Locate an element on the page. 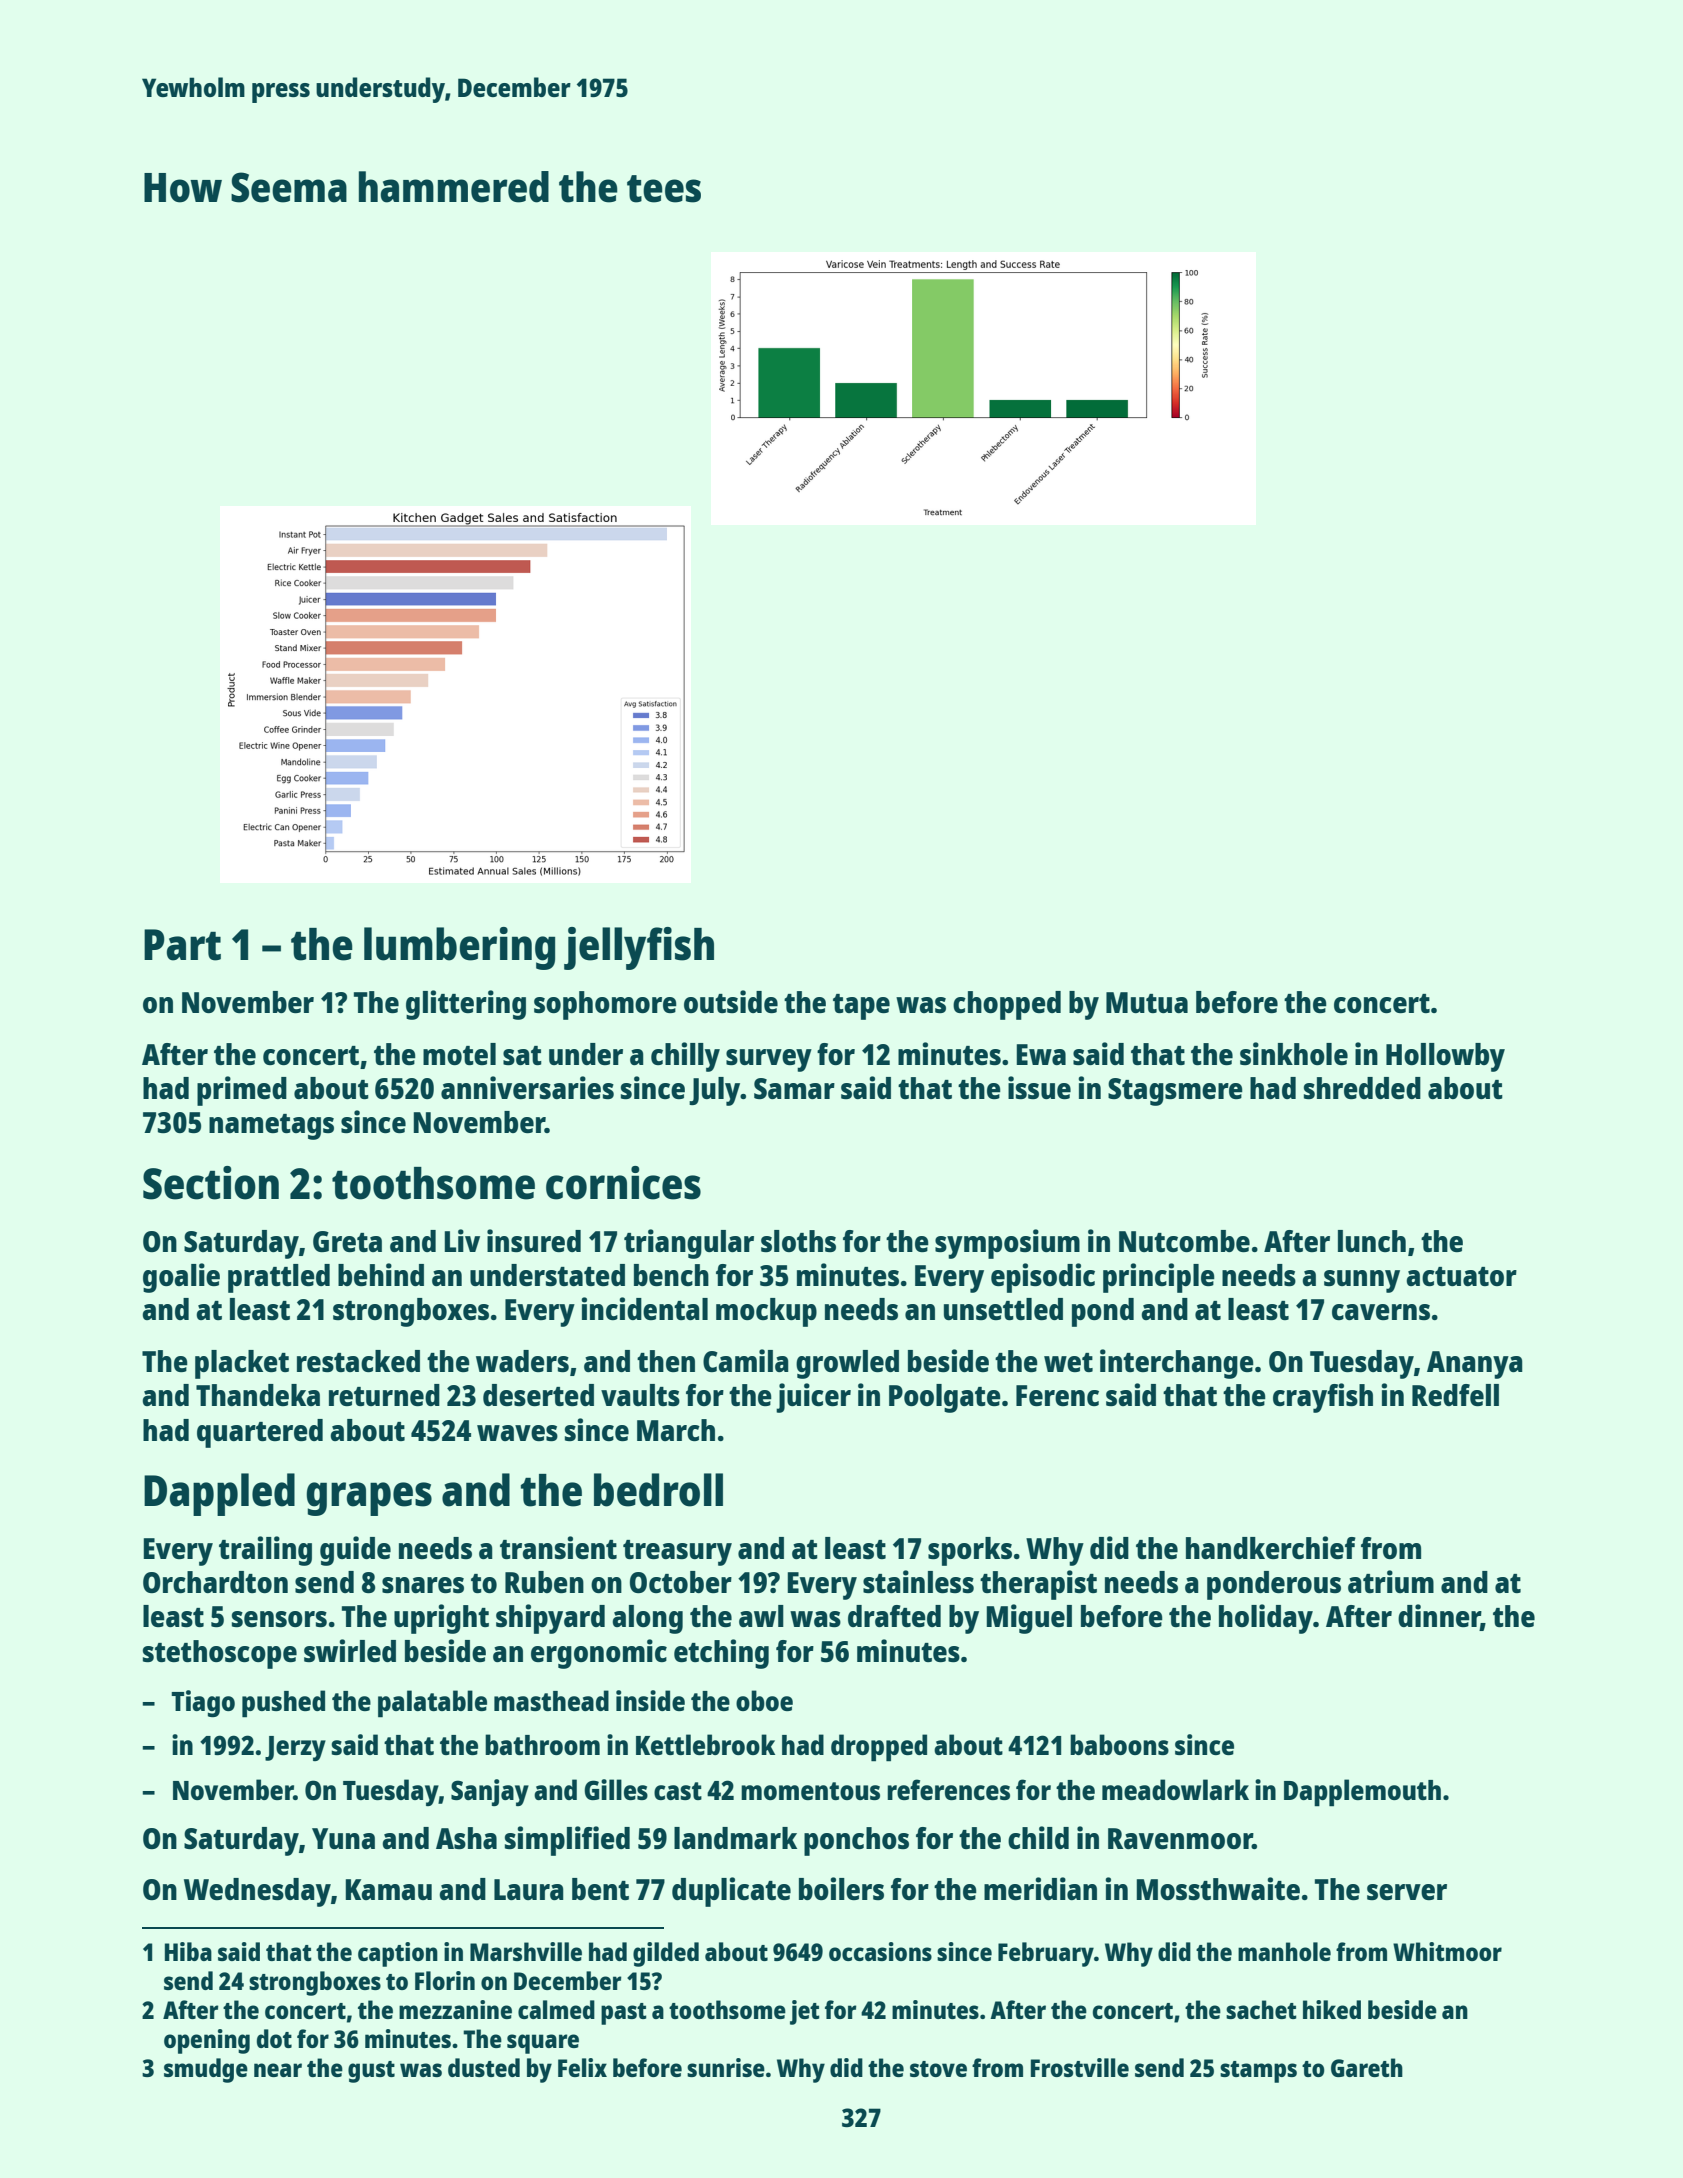 The height and width of the document is (2178, 1683). Ananya is located at coordinates (1475, 1365).
